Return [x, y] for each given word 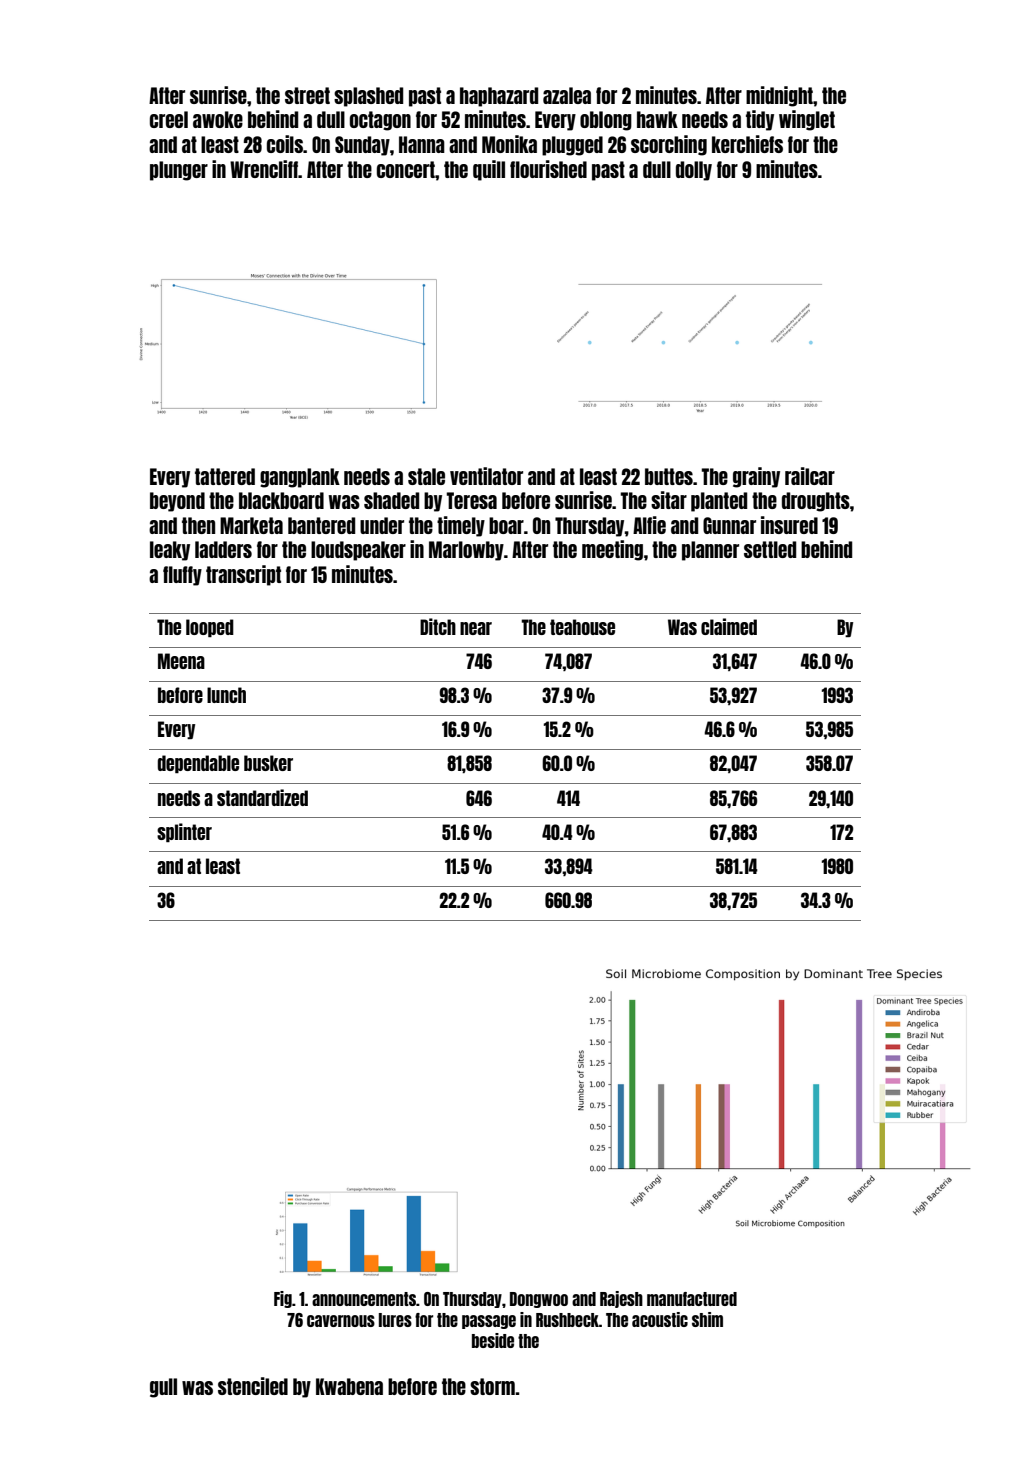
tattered [225, 476]
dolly [694, 171]
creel [169, 119]
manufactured [692, 1299]
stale [426, 476]
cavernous [341, 1321]
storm [492, 1386]
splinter [184, 832]
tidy [760, 120]
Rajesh [621, 1299]
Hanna [422, 144]
